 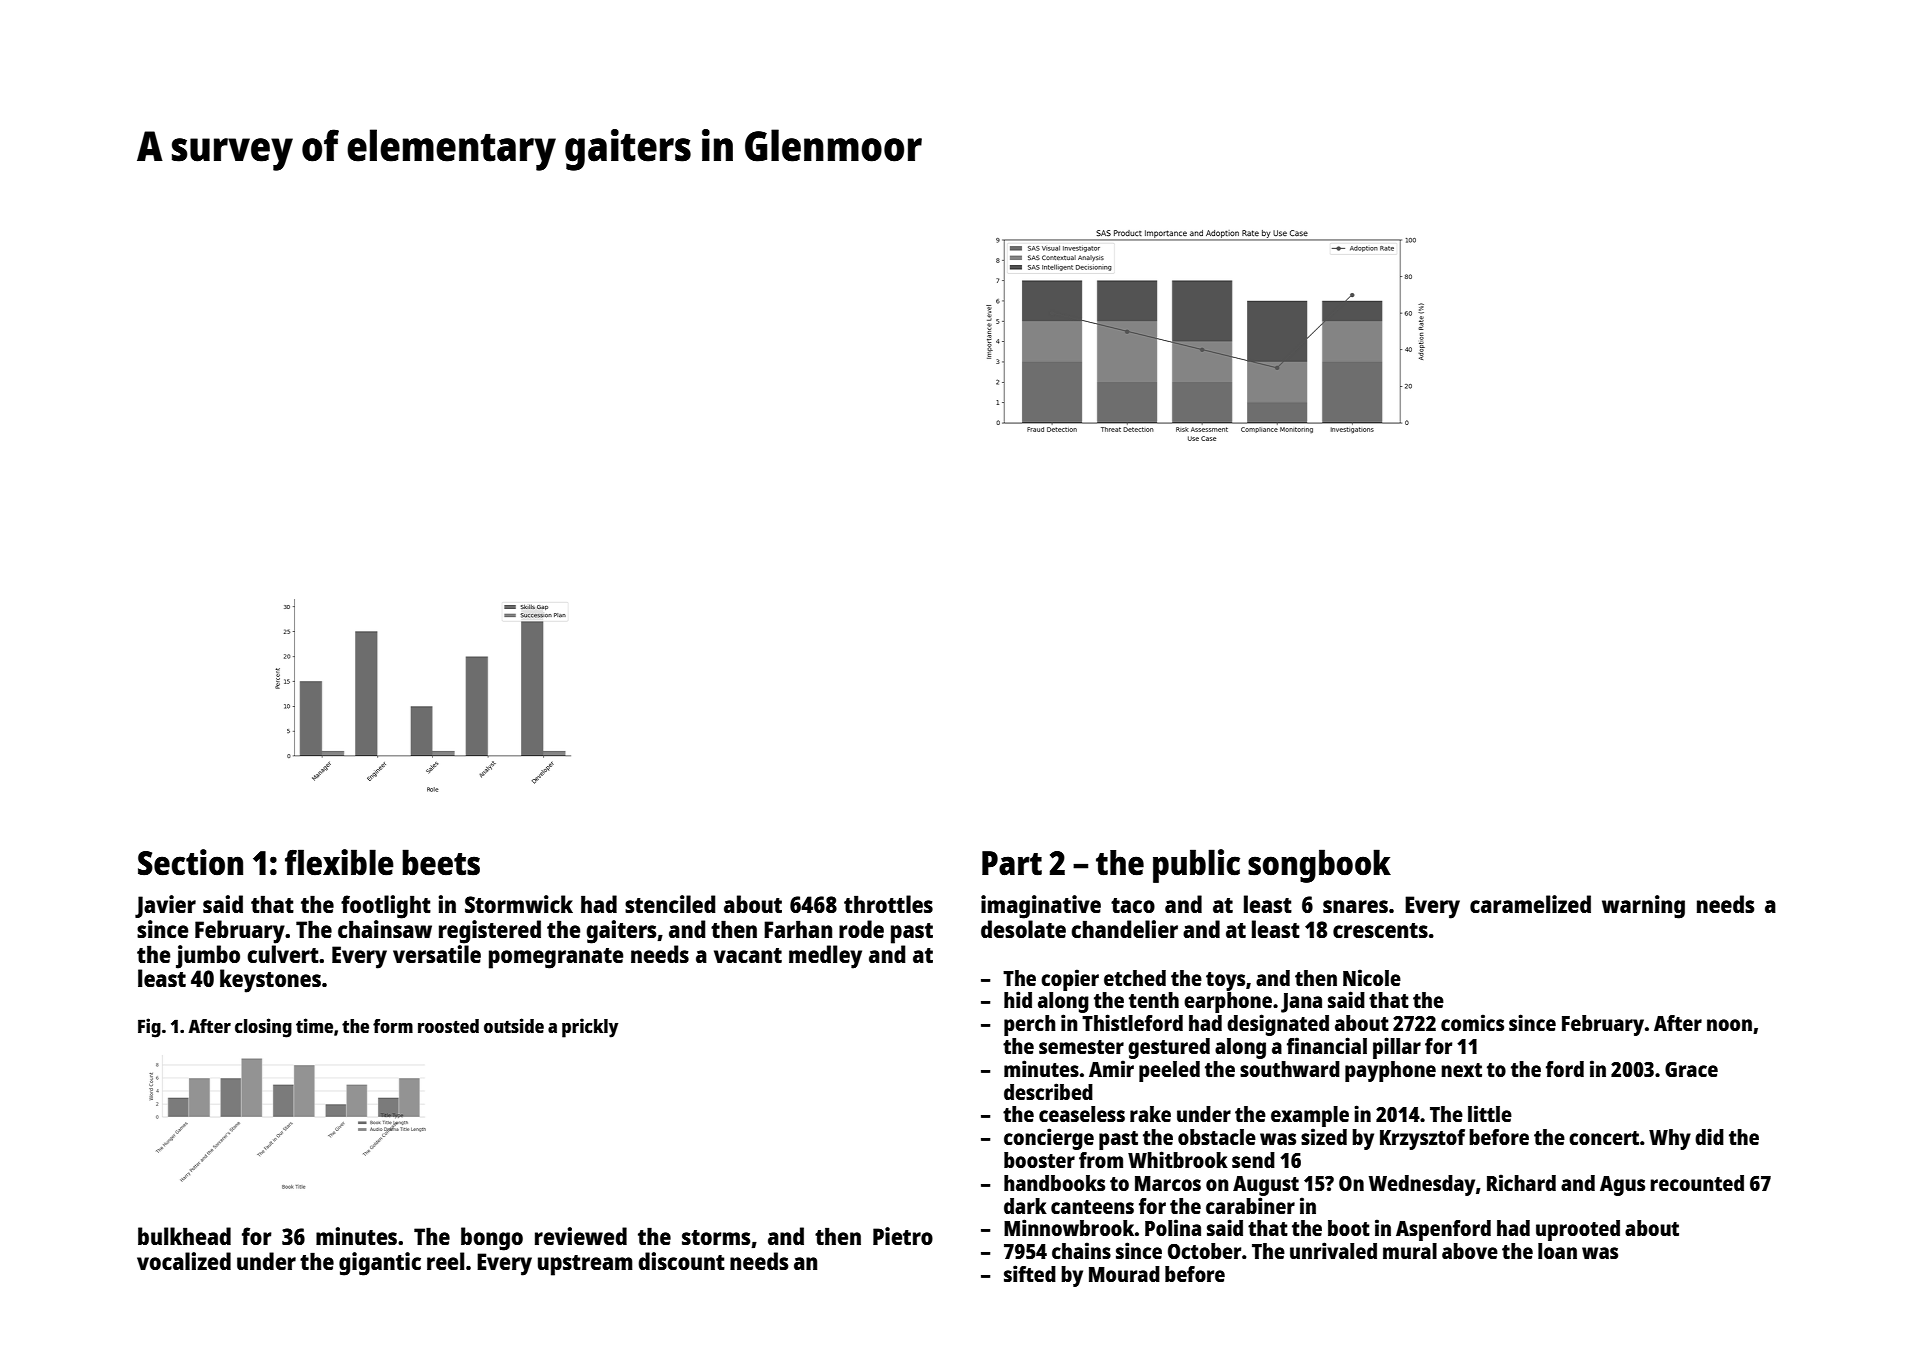 What do you see at coordinates (1030, 1273) in the image?
I see `sifted` at bounding box center [1030, 1273].
